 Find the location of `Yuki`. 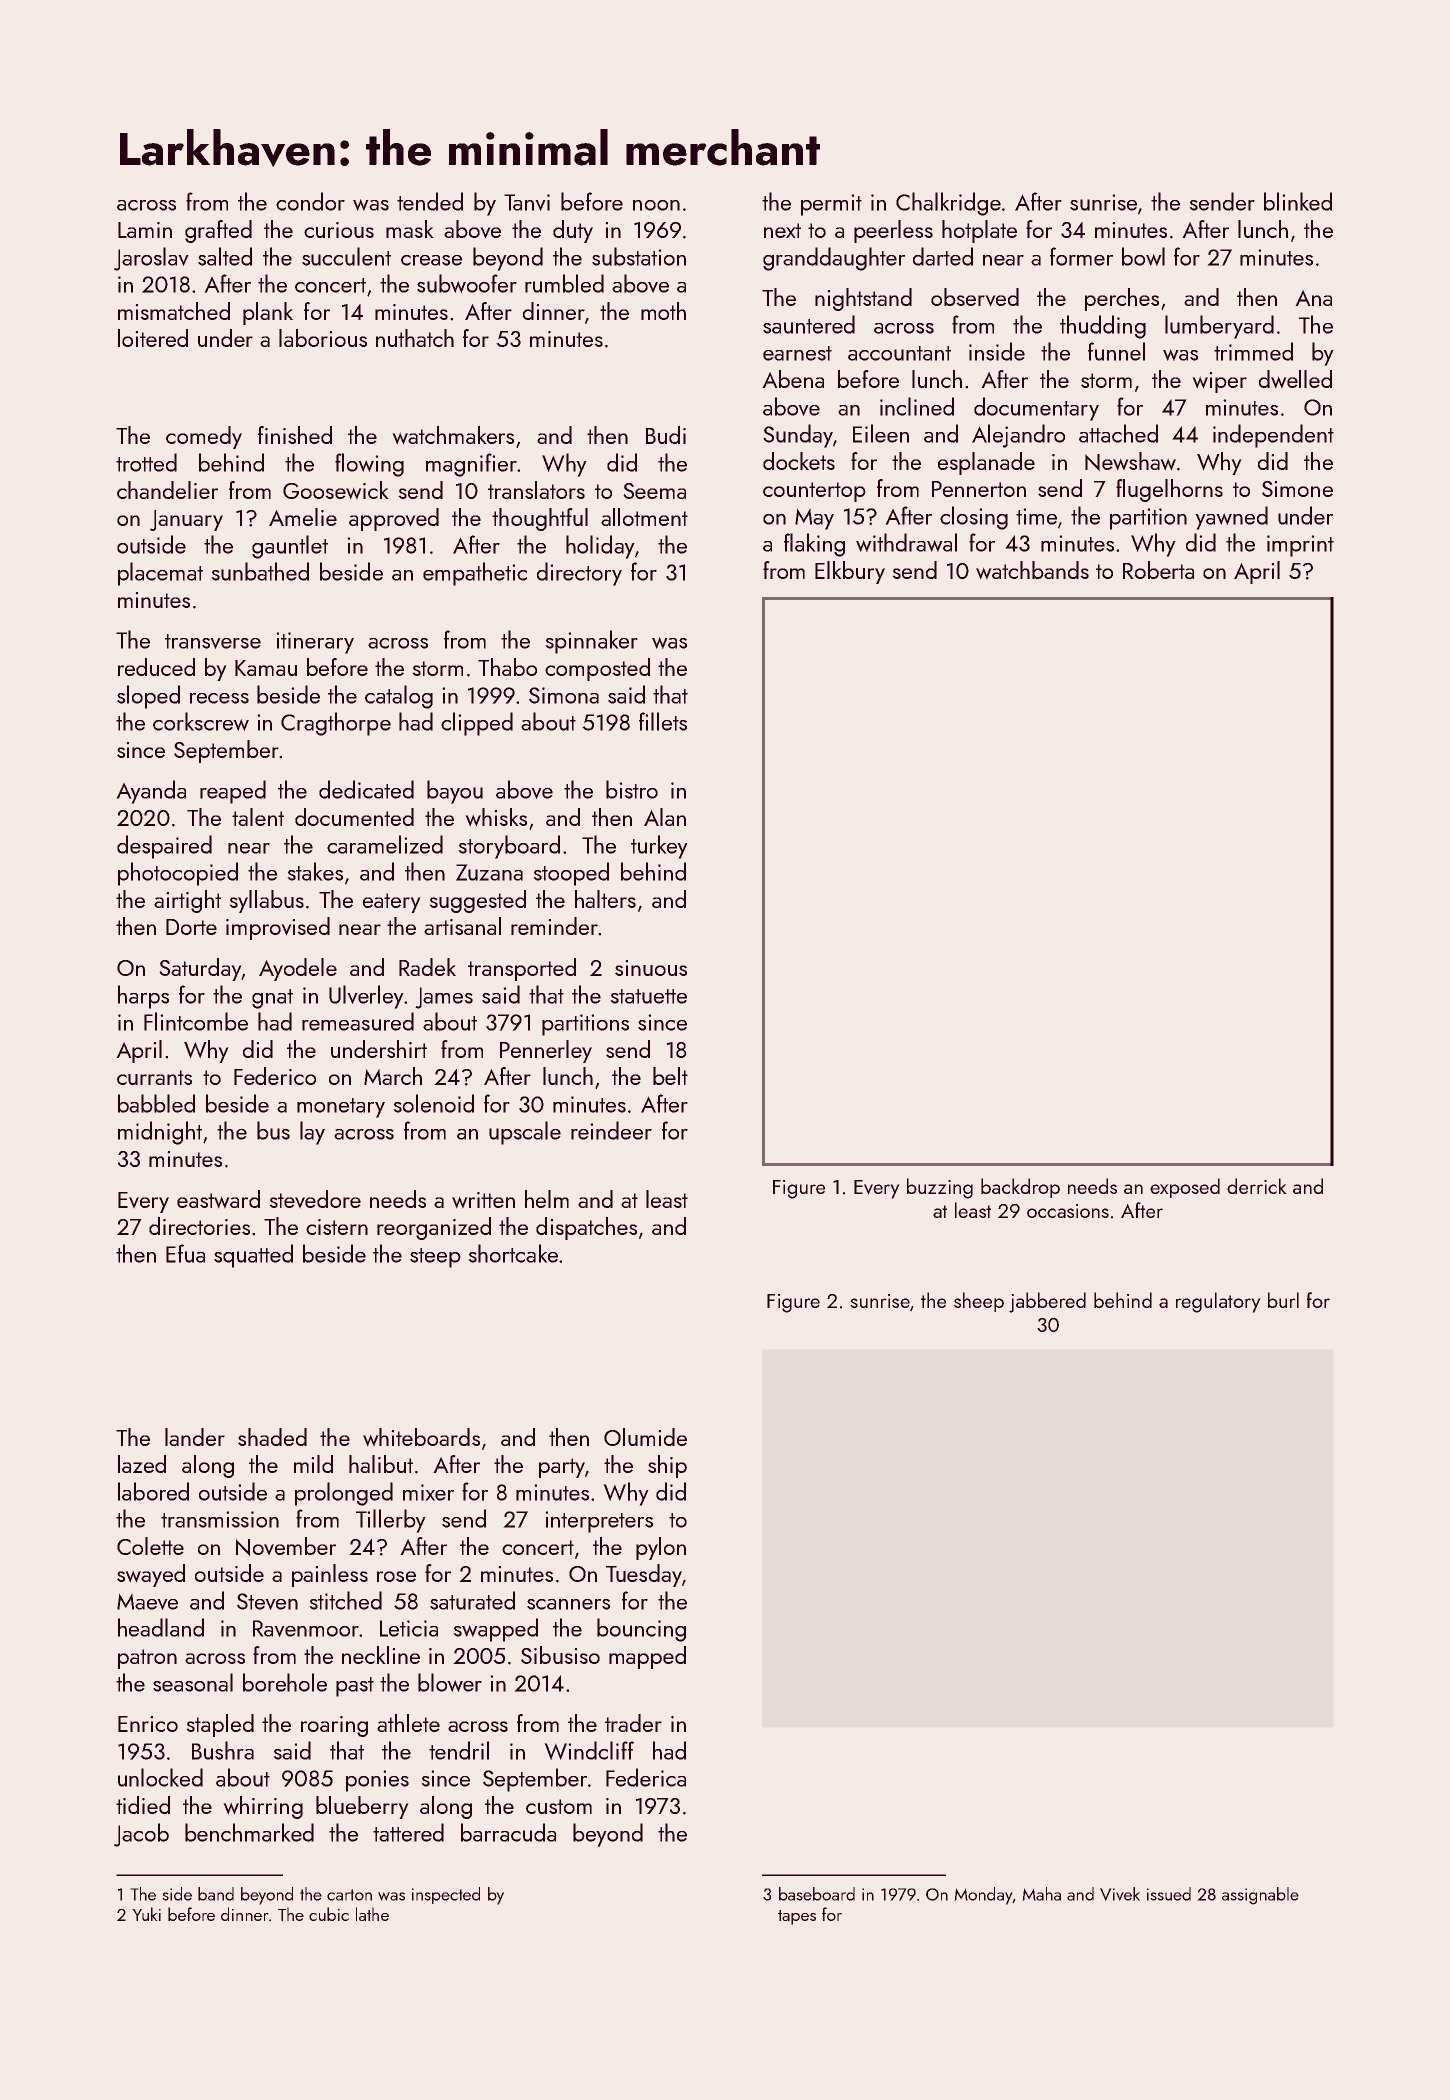

Yuki is located at coordinates (147, 1914).
